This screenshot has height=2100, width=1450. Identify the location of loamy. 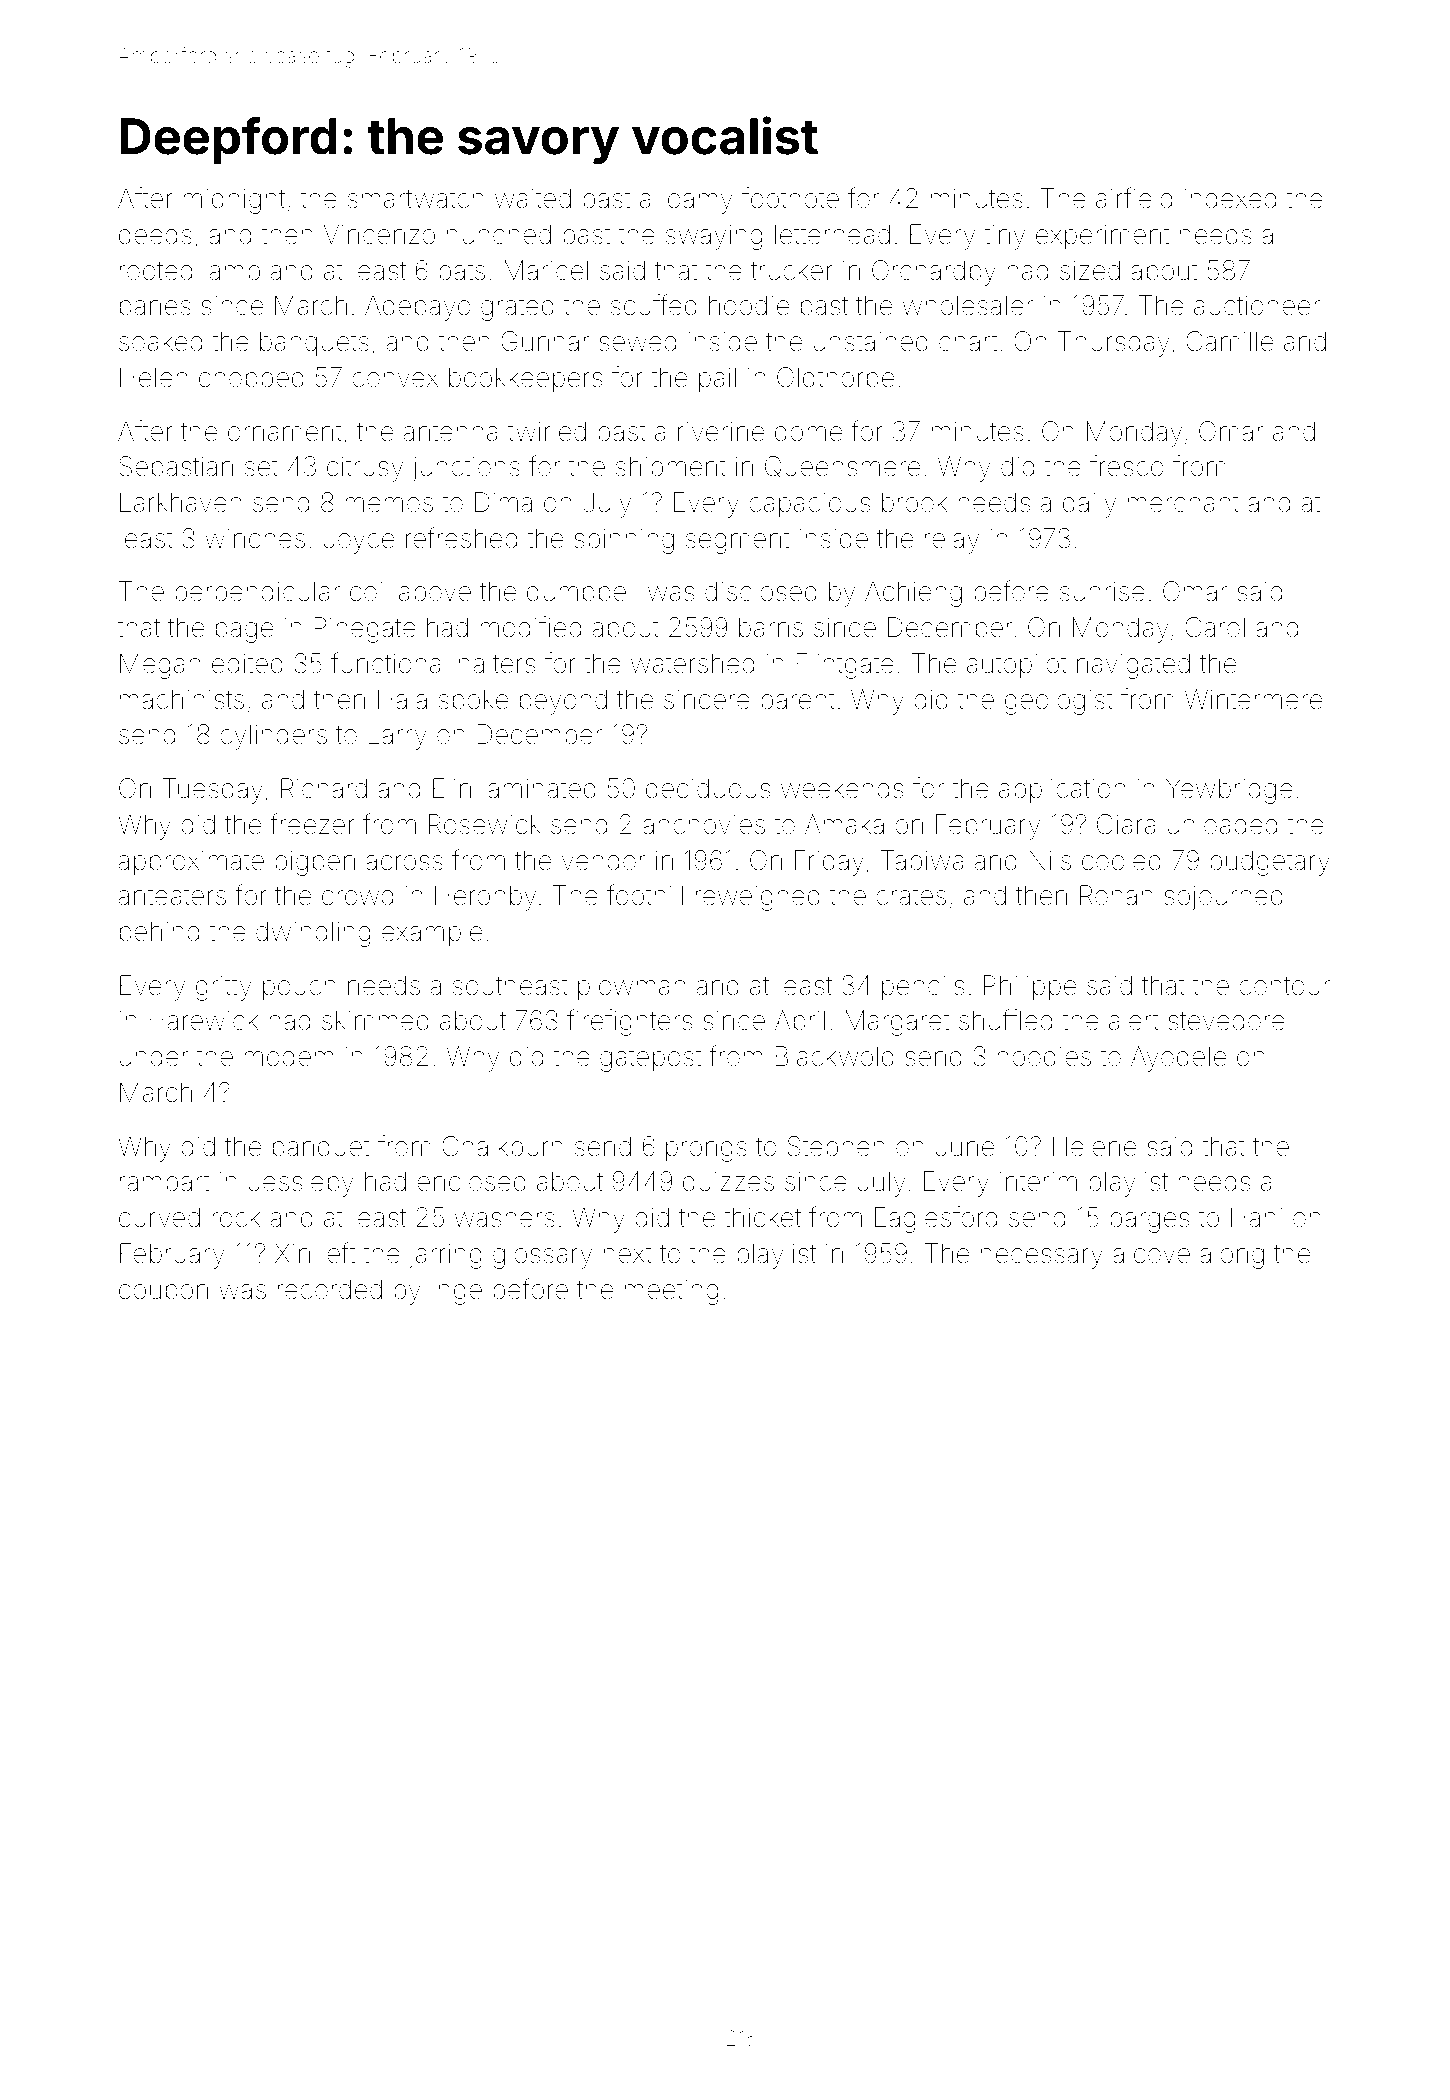
(698, 201).
